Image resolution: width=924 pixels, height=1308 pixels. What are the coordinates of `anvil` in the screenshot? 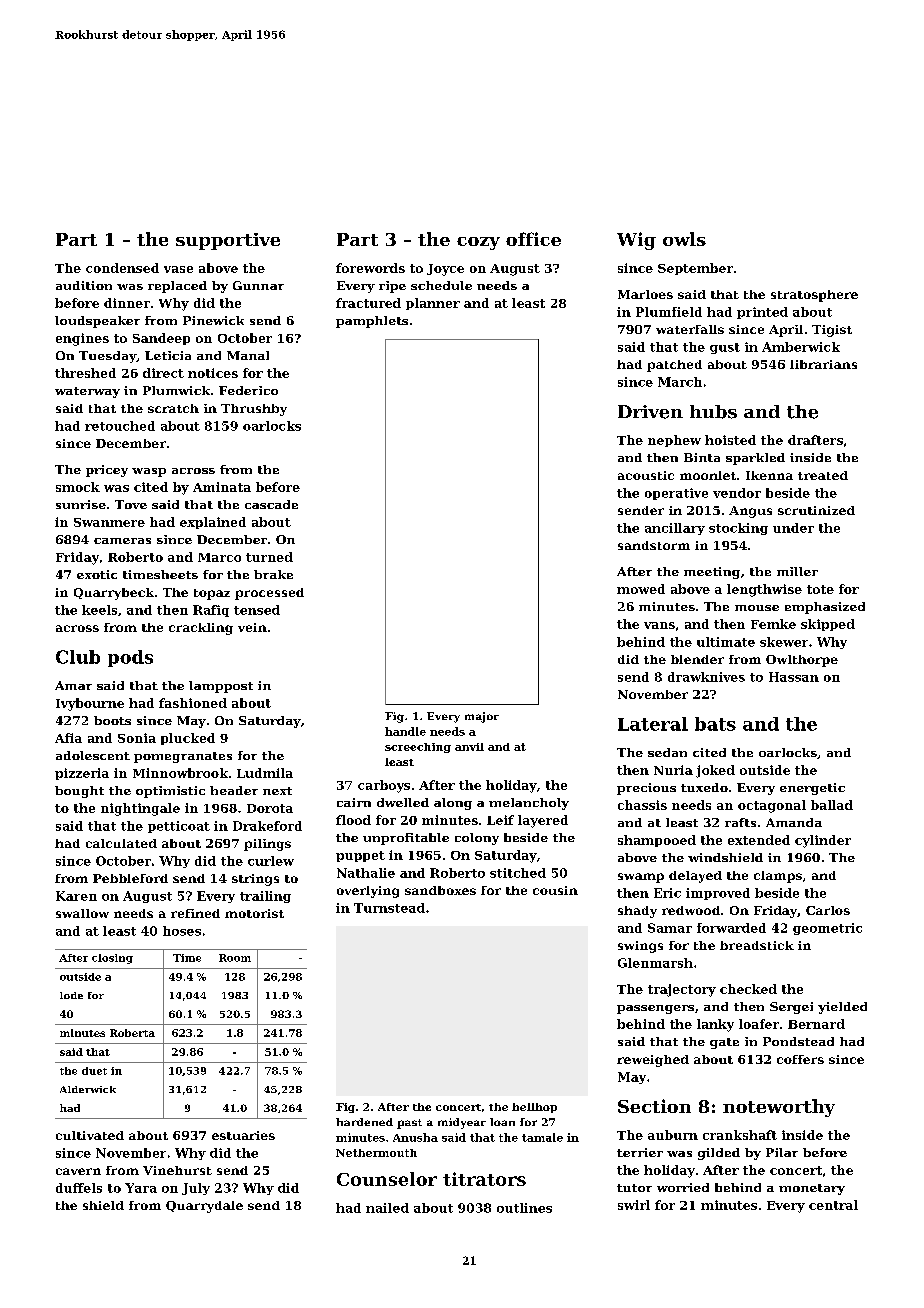 It's located at (469, 747).
